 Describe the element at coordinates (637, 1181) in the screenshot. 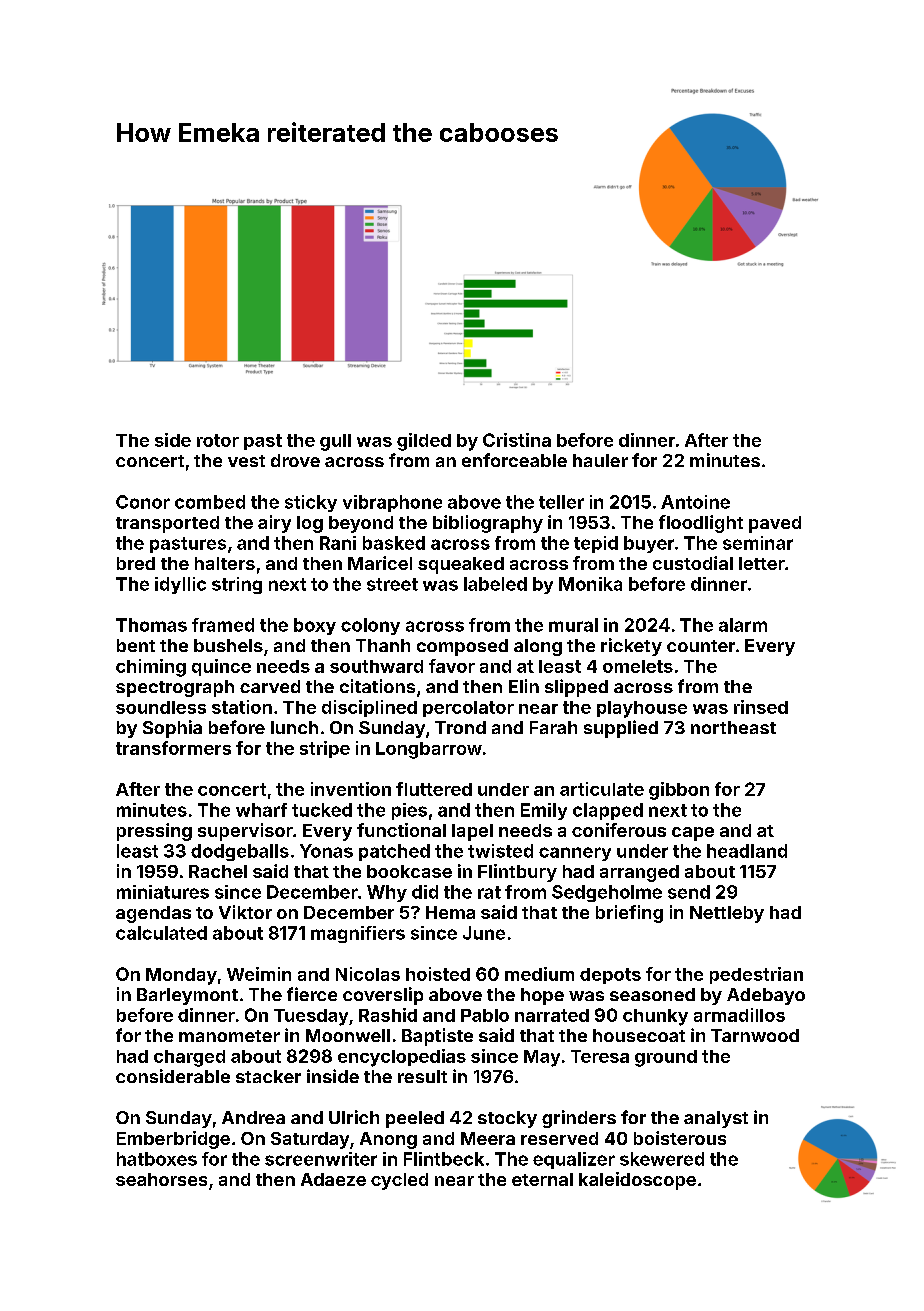

I see `kaleidoscope` at that location.
